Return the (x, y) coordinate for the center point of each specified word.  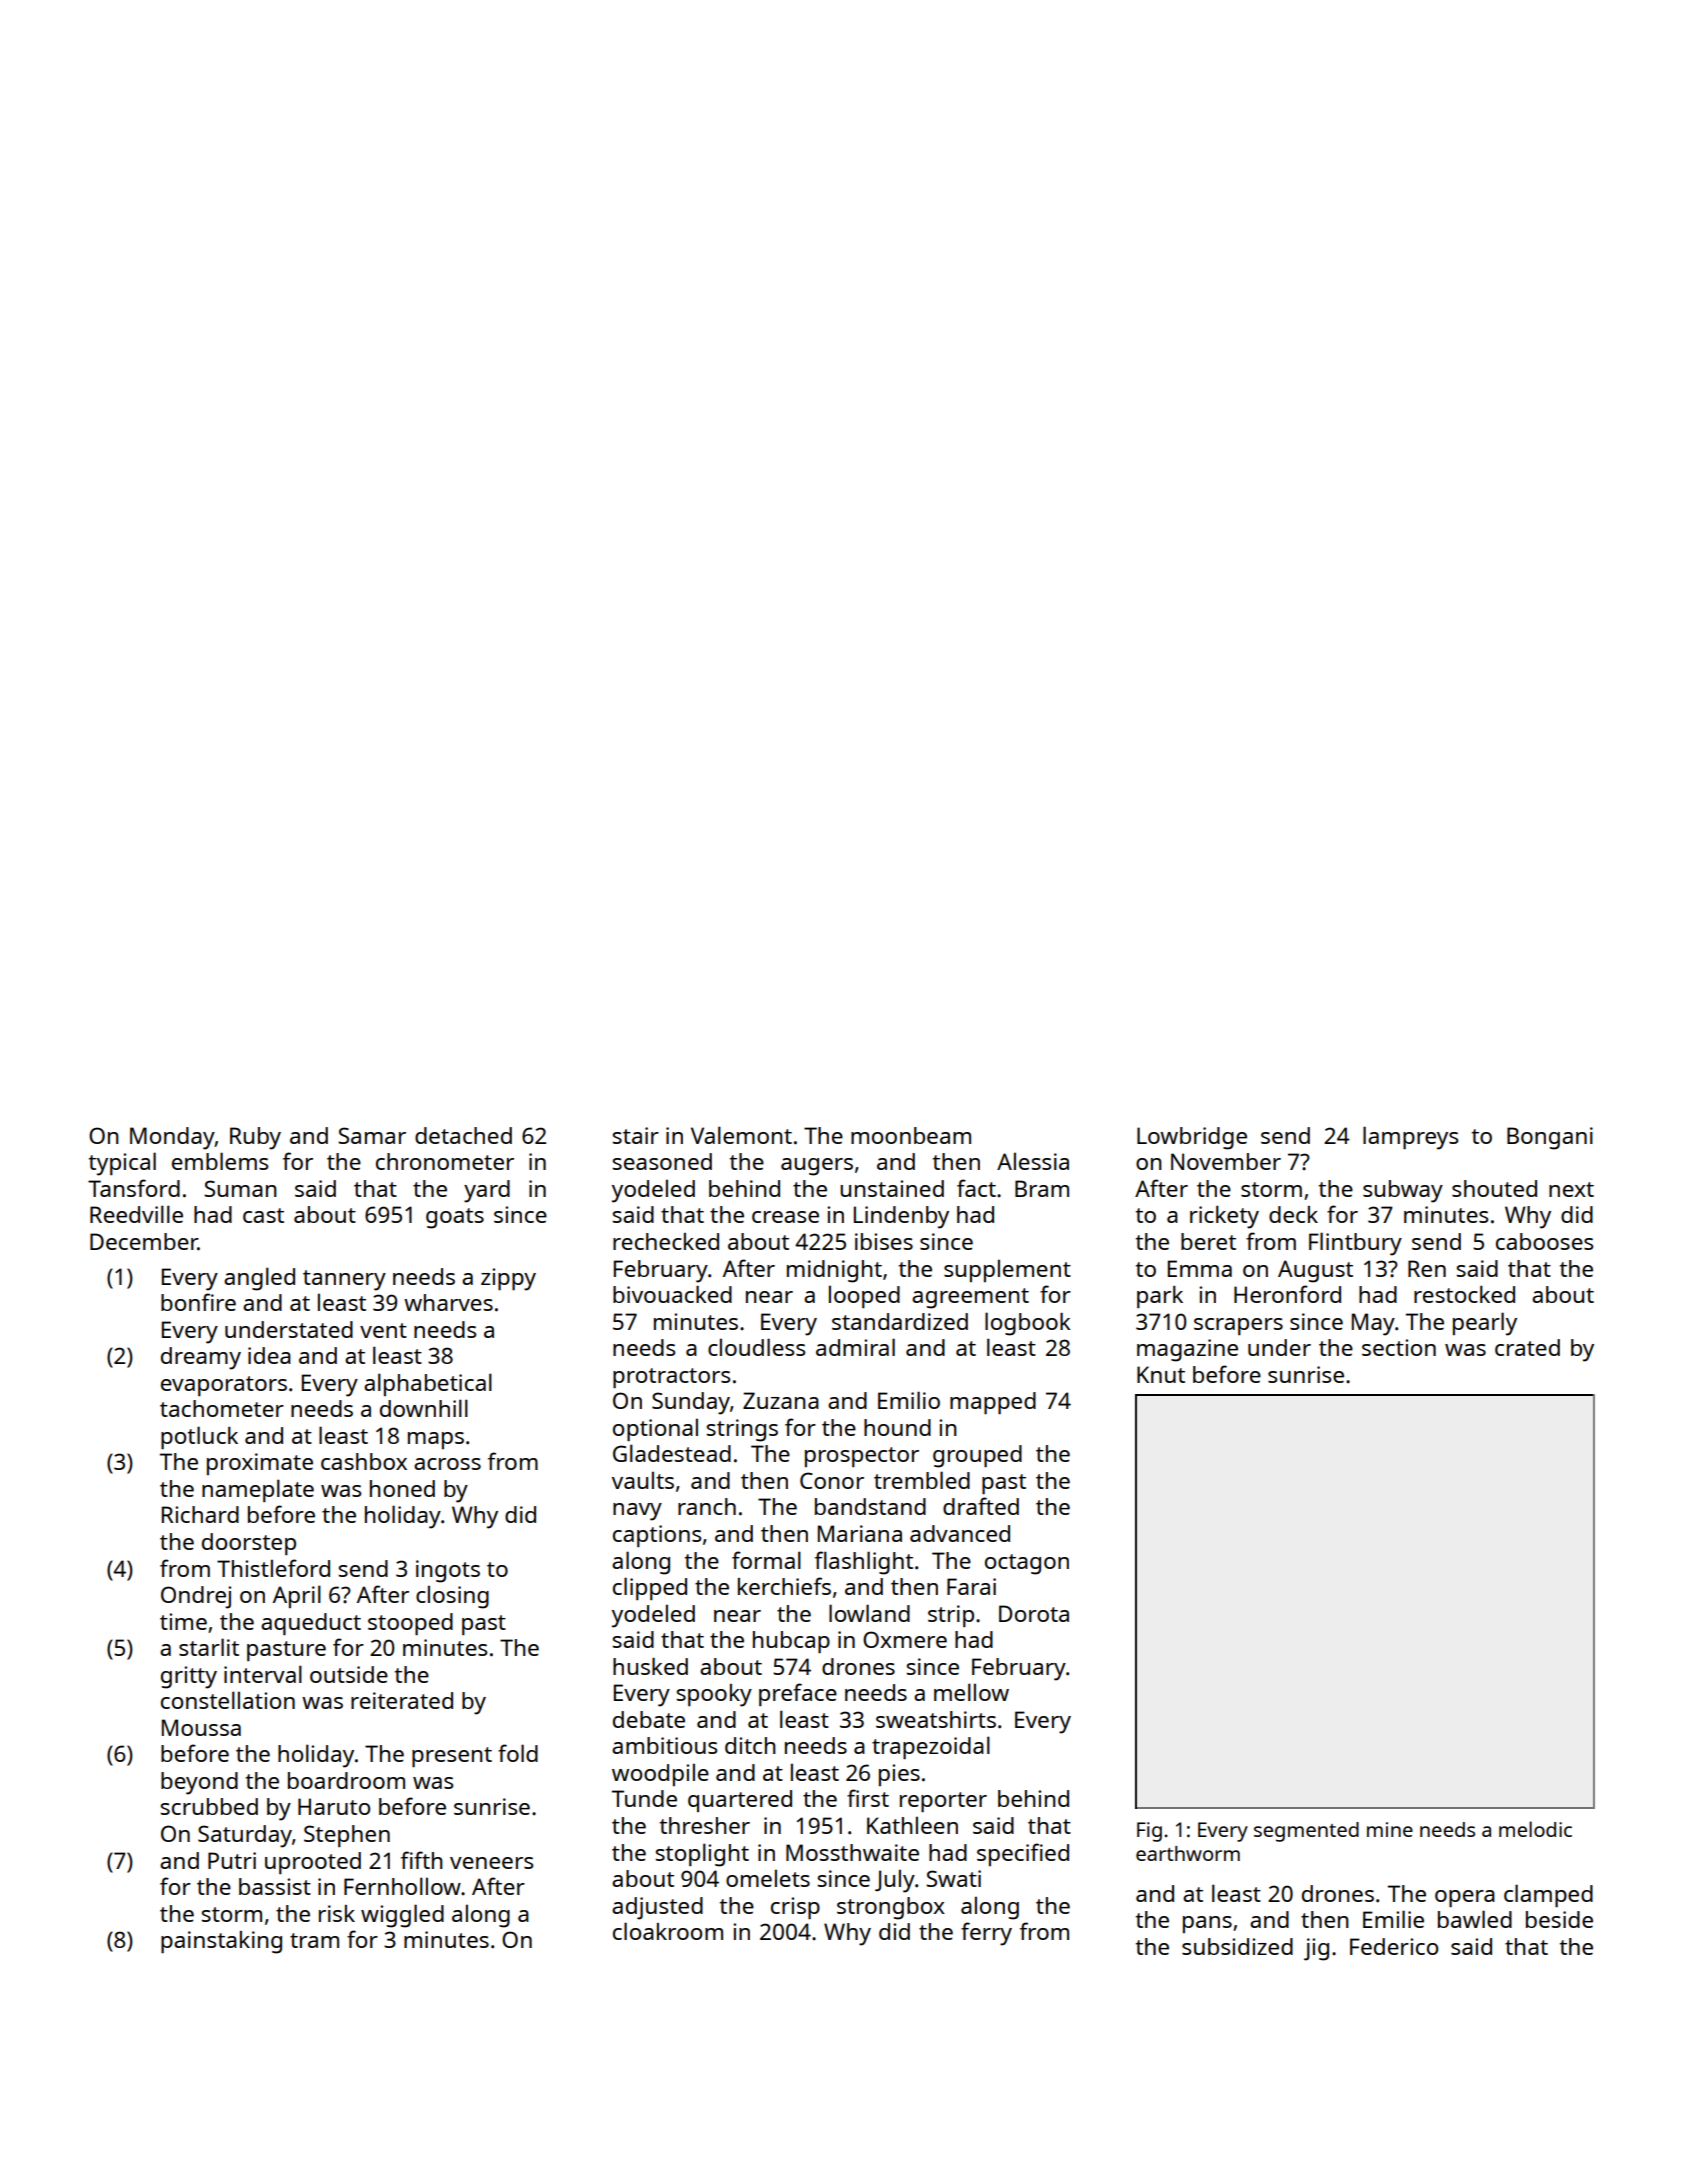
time (183, 1621)
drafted (981, 1506)
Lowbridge (1192, 1138)
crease (785, 1217)
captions (657, 1536)
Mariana (860, 1533)
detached (463, 1135)
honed (402, 1488)
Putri (232, 1860)
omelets (768, 1878)
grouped (977, 1456)
